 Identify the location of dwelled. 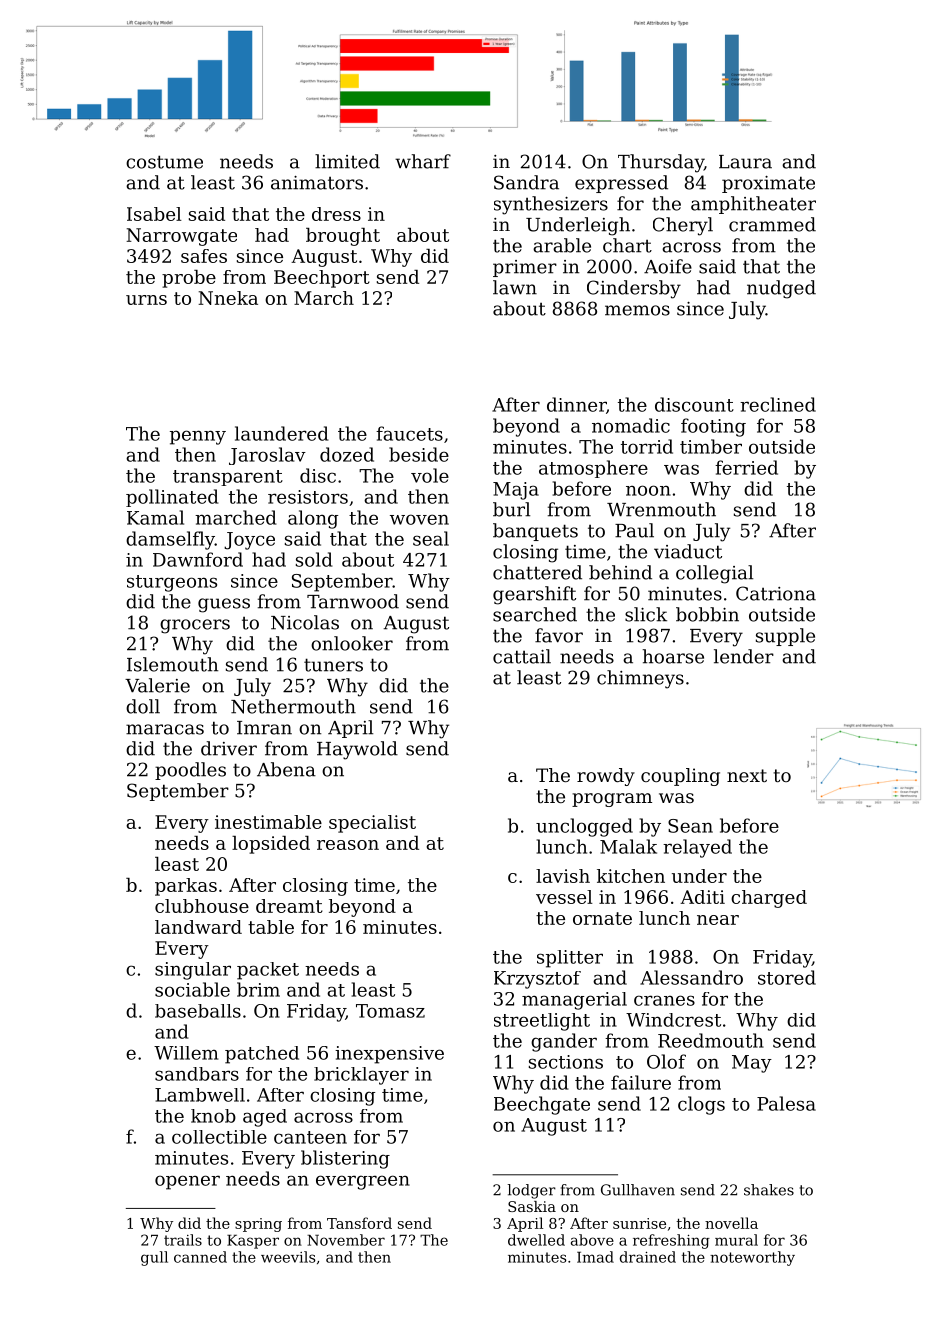
(536, 1240).
